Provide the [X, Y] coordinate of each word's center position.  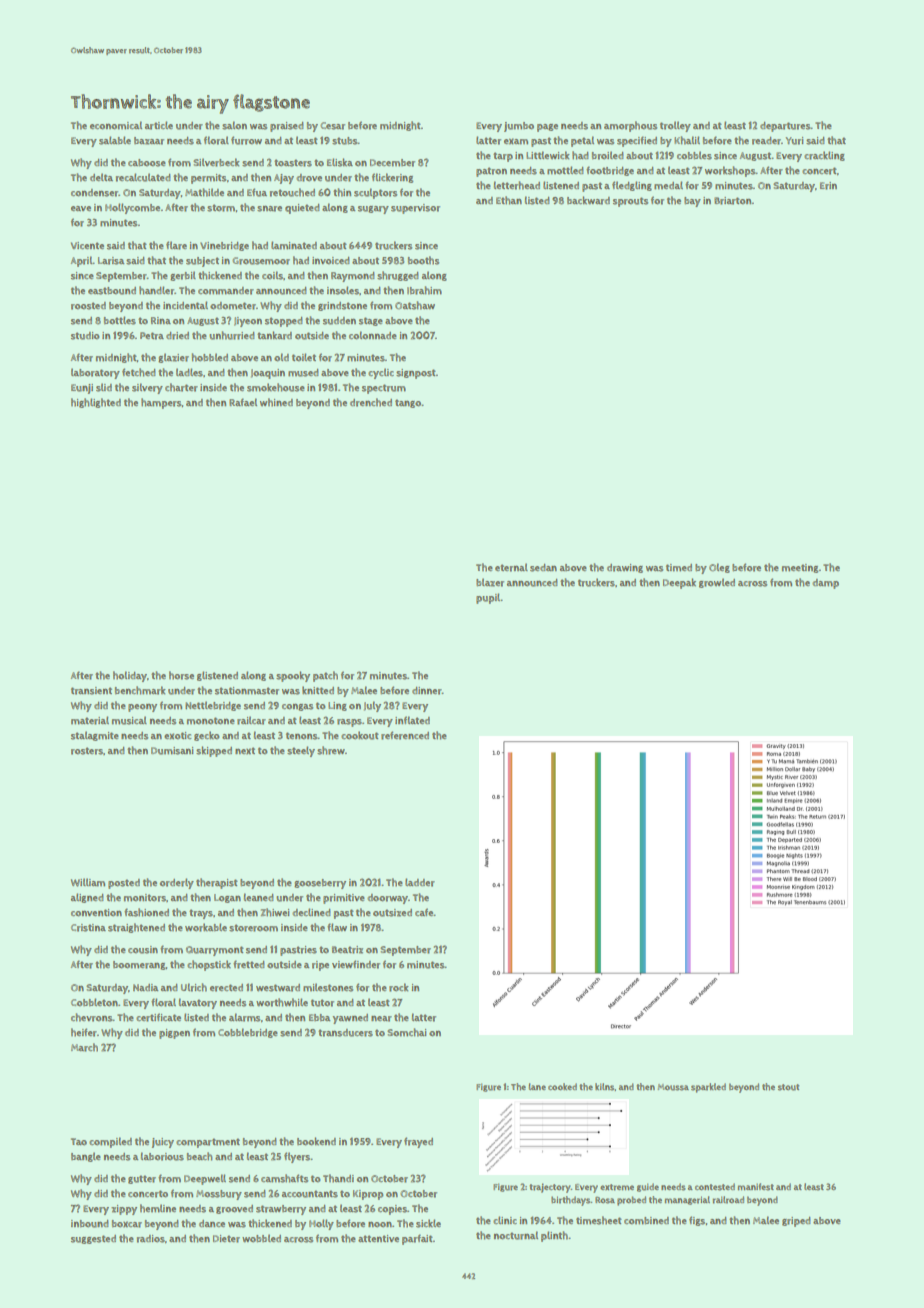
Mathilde [204, 192]
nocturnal [516, 1235]
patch [325, 676]
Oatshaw [415, 305]
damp [825, 584]
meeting [800, 568]
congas [297, 707]
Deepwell [205, 1179]
